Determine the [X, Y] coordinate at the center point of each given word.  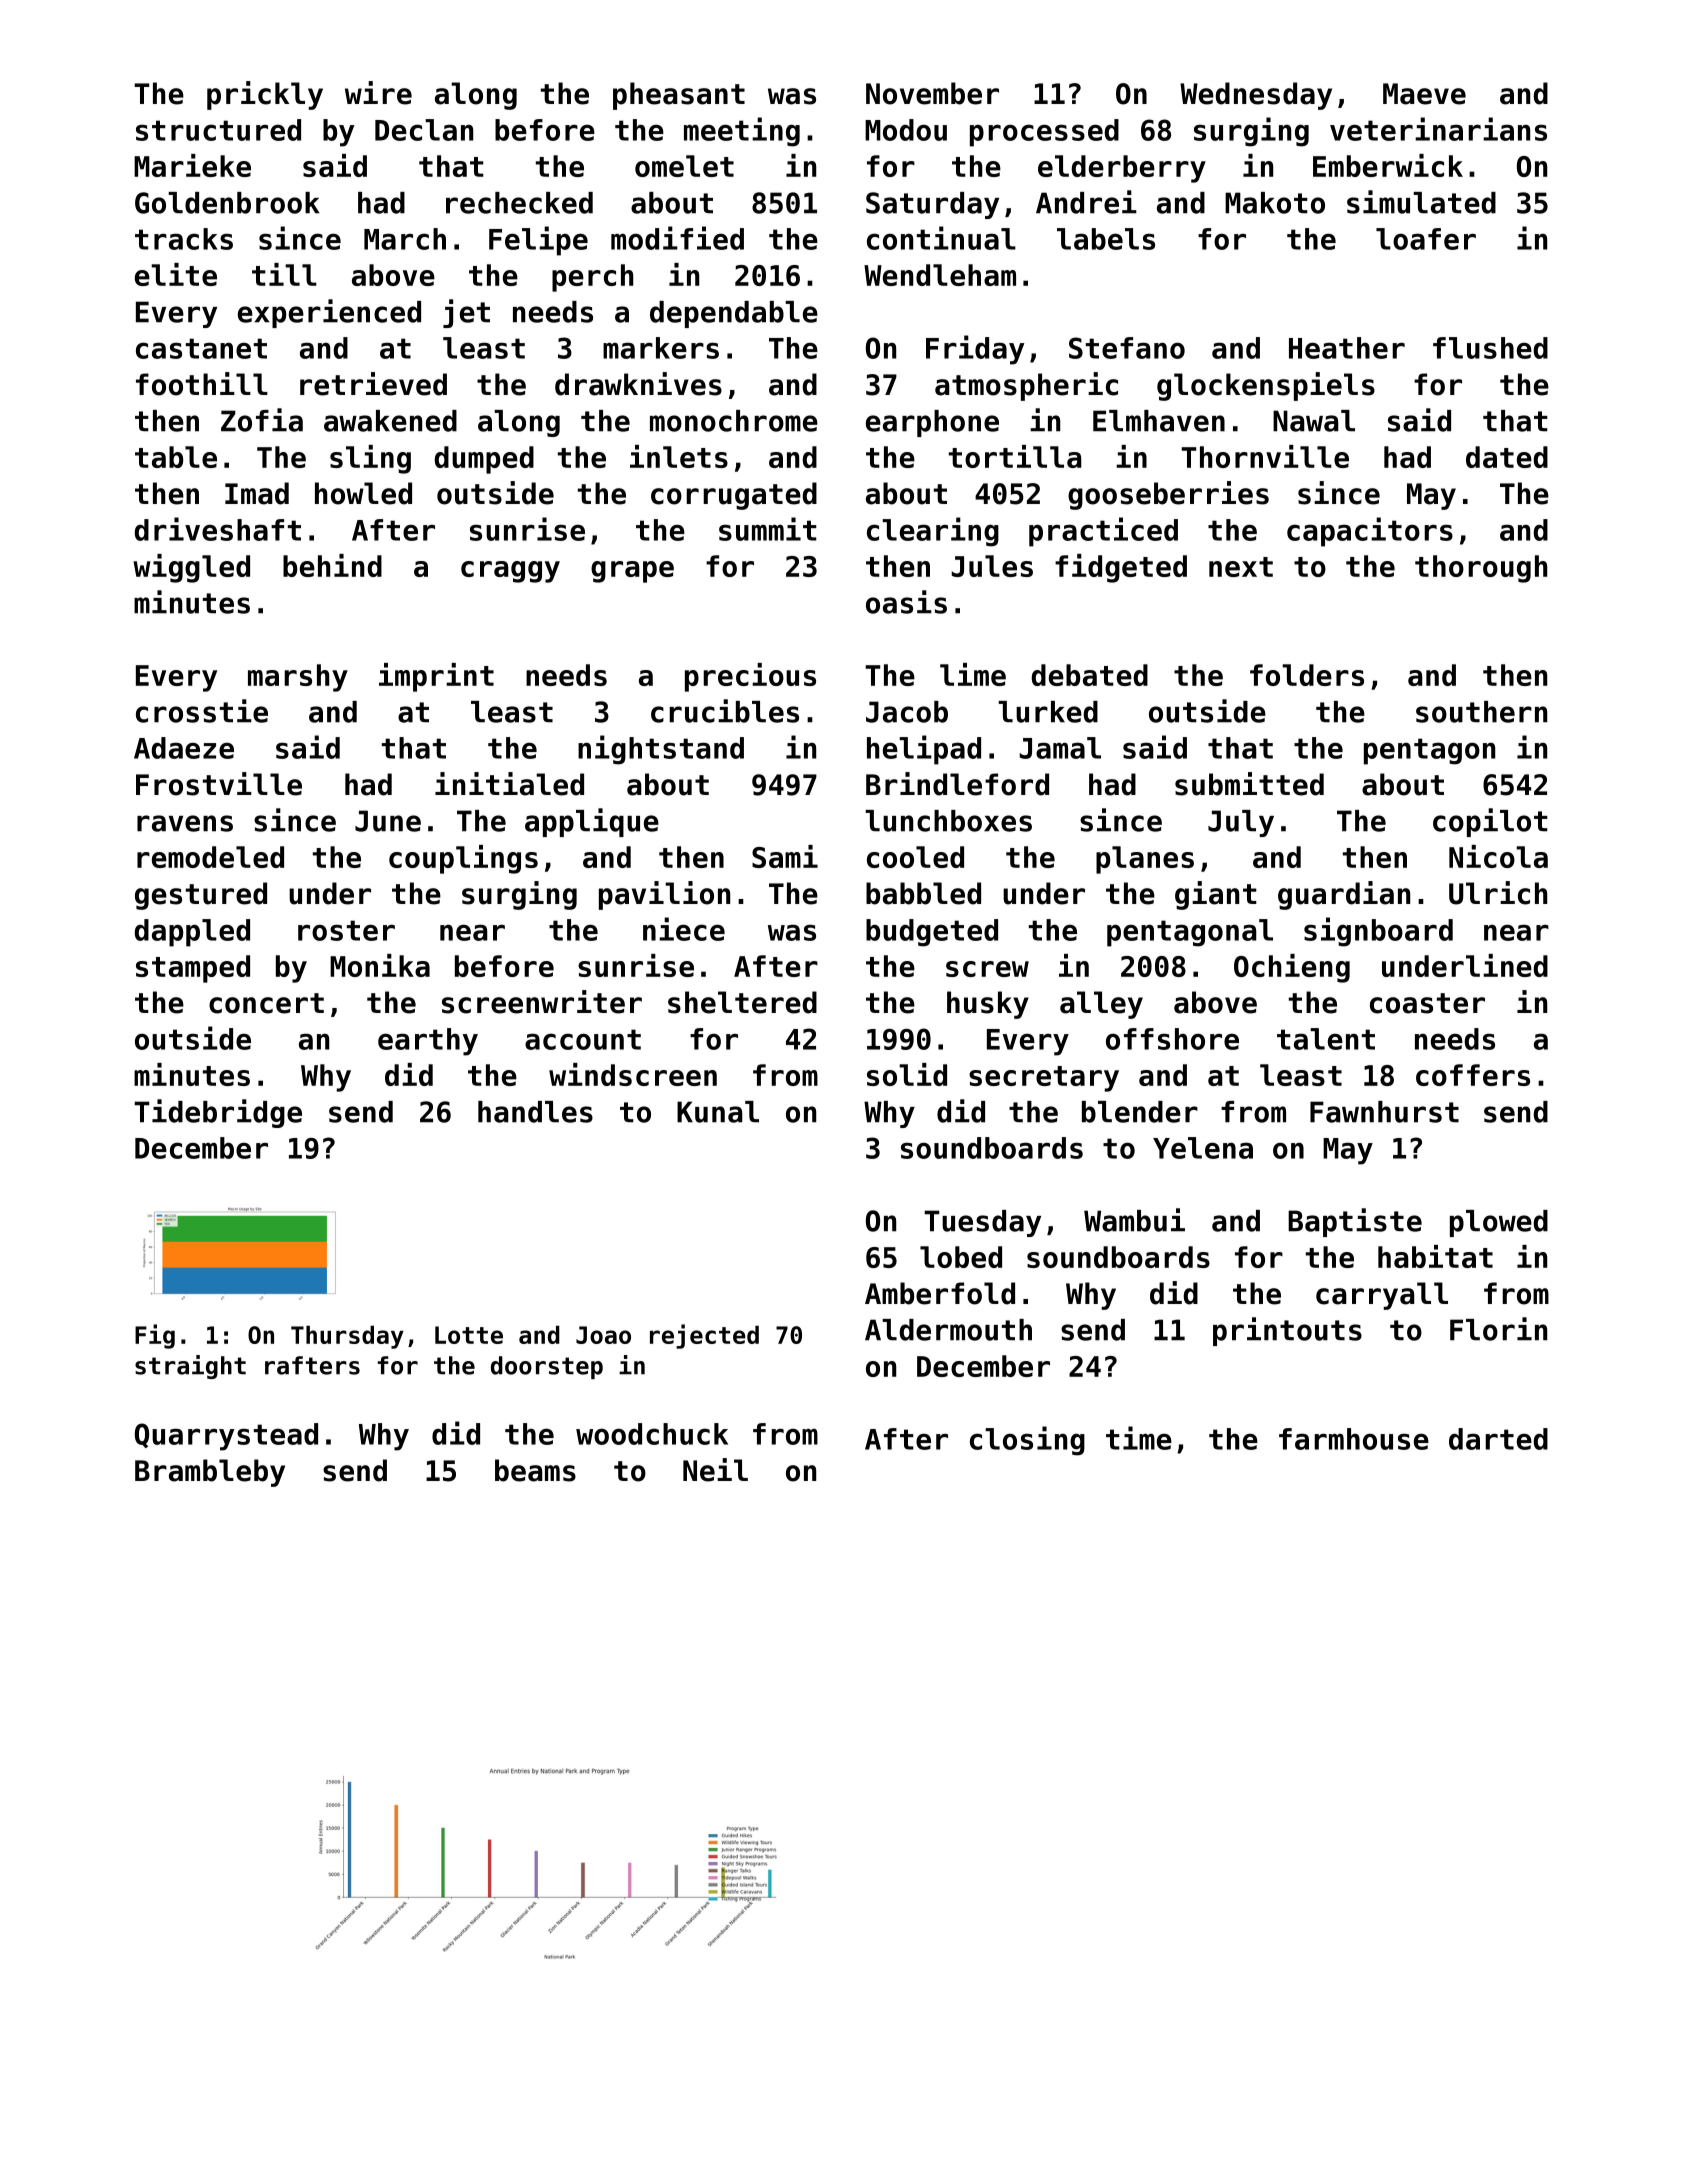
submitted [1249, 784]
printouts [1287, 1331]
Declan [424, 130]
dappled [192, 933]
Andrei [1086, 202]
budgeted [932, 933]
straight [190, 1367]
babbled [923, 893]
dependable [734, 314]
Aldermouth [948, 1330]
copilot [1490, 822]
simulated [1421, 202]
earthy [428, 1042]
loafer [1426, 239]
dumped [484, 460]
